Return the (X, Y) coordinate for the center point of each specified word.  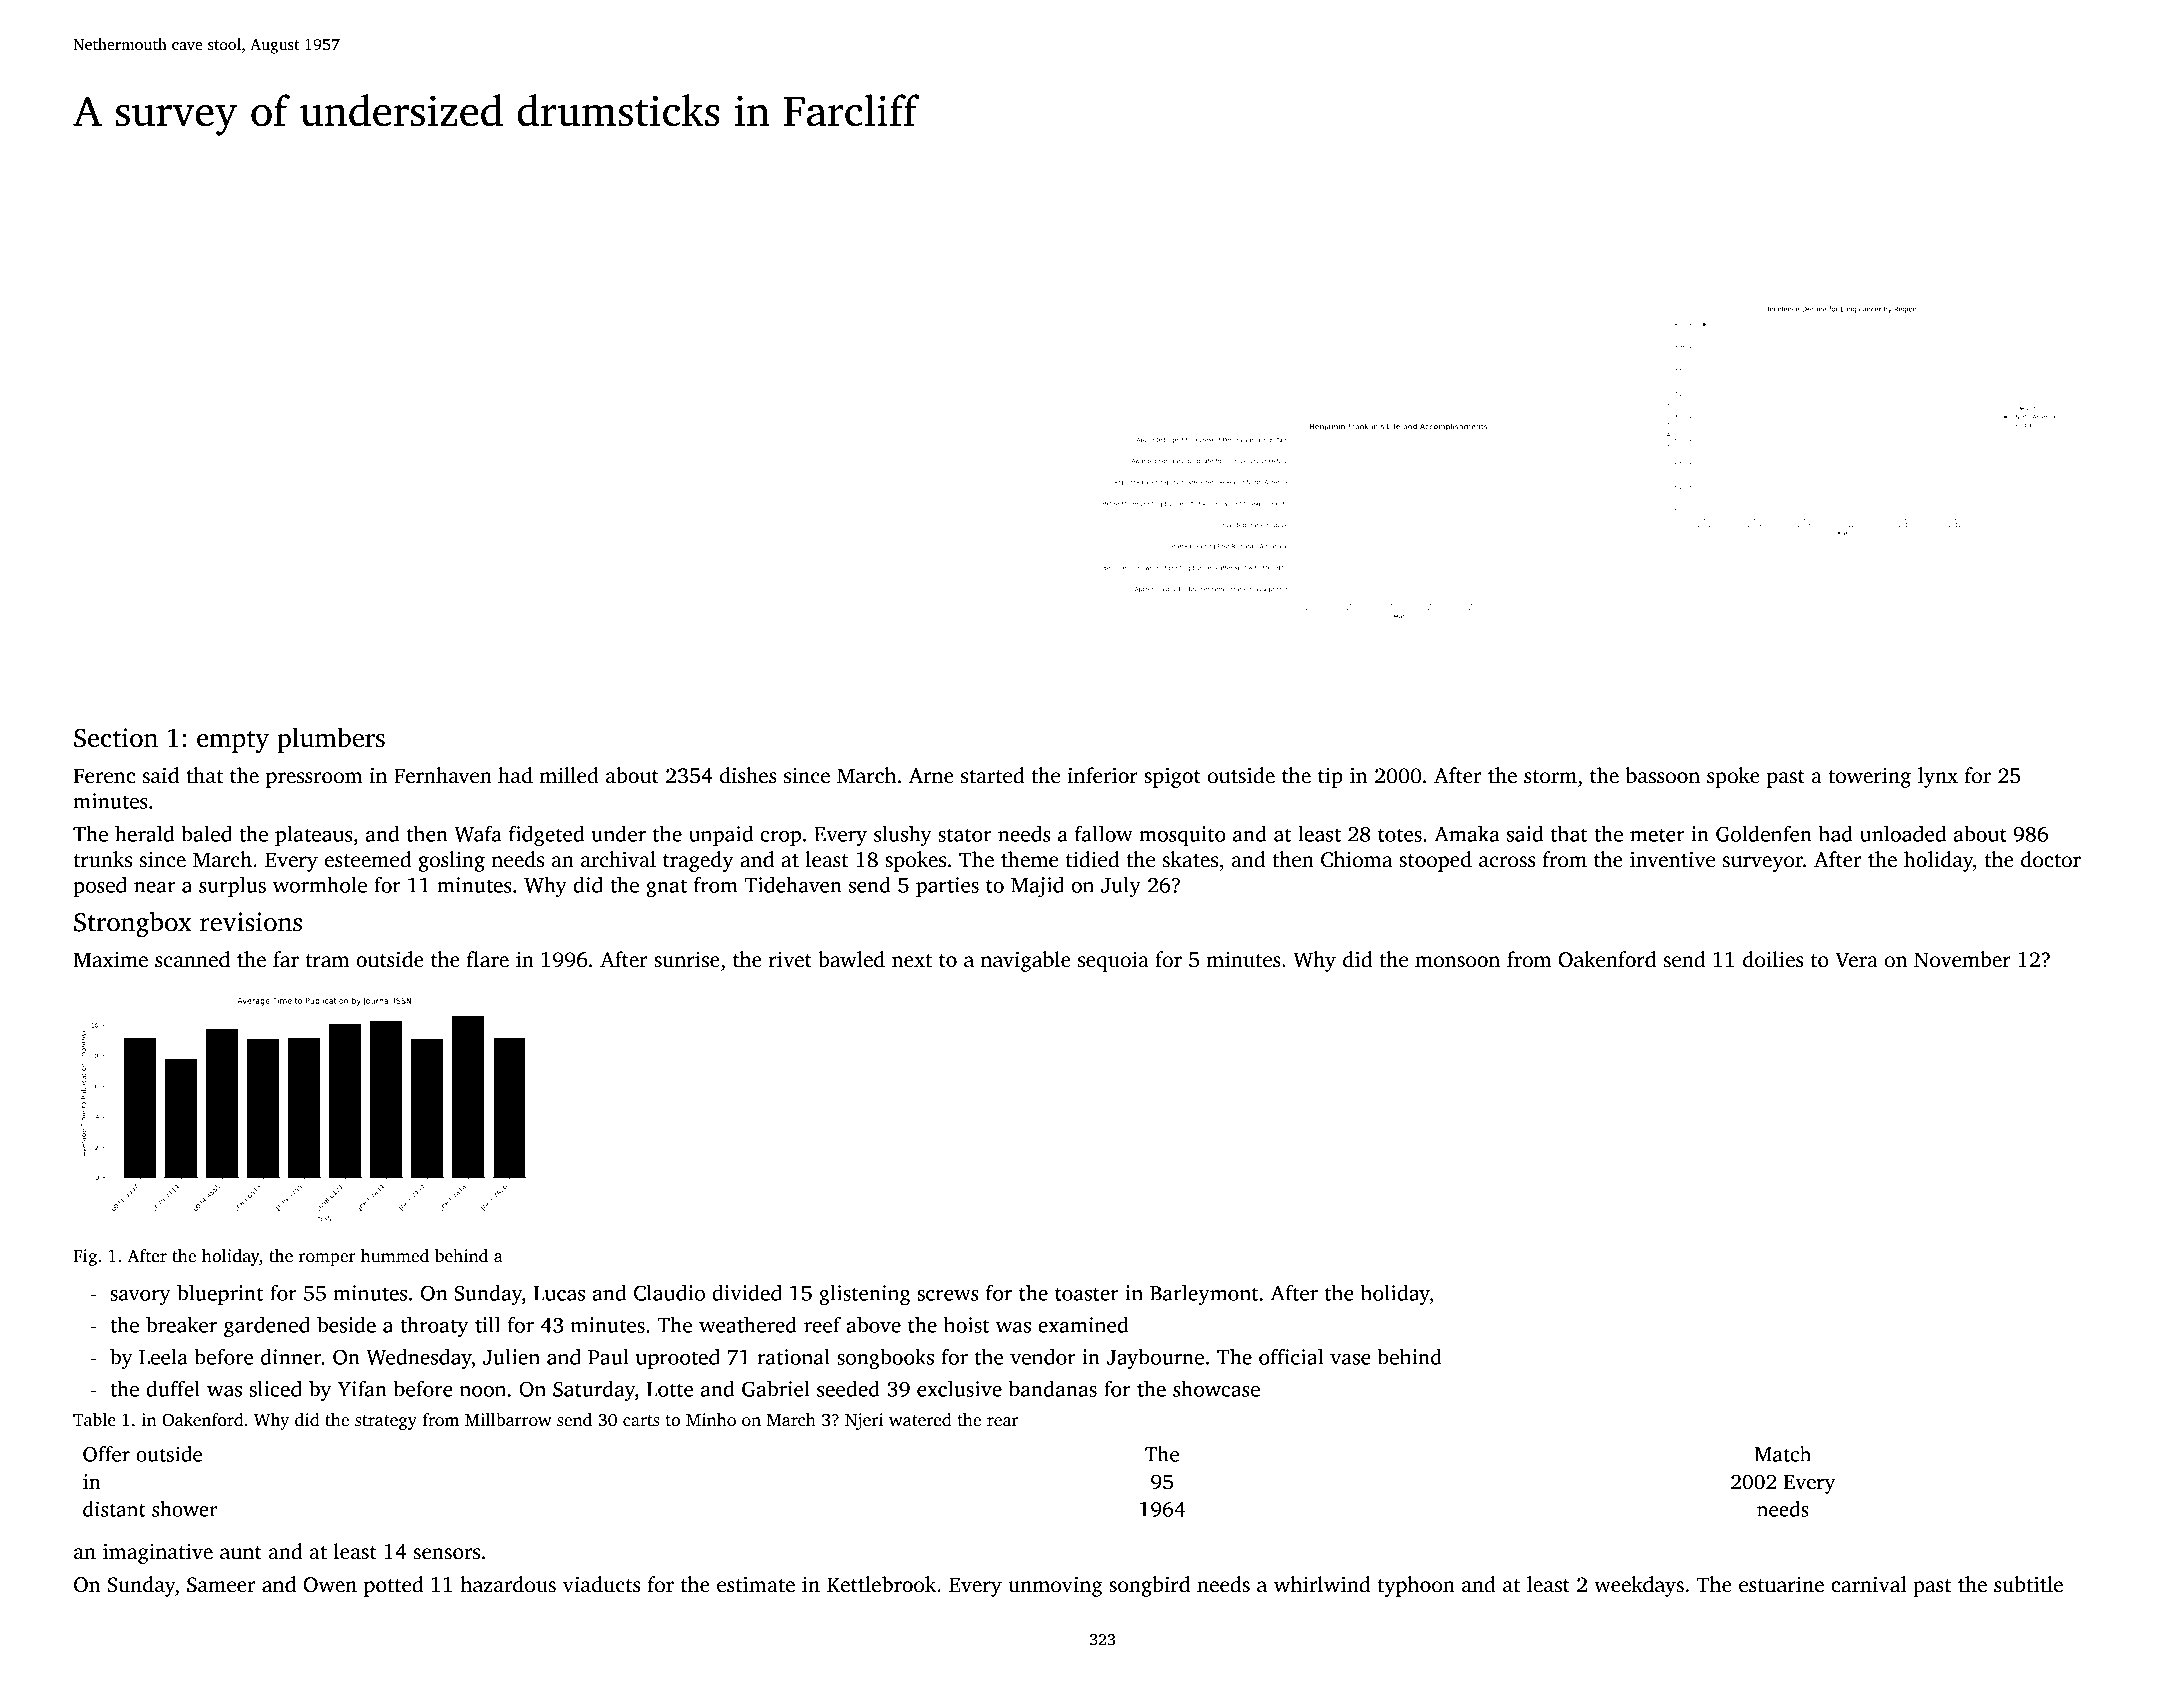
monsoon (1457, 962)
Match (1783, 1454)
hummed (395, 1256)
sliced (275, 1388)
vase (1350, 1359)
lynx (1938, 777)
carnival (1869, 1584)
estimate (756, 1584)
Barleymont (1204, 1295)
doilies (1773, 959)
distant (114, 1509)
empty (233, 742)
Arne (931, 776)
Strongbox (133, 924)
